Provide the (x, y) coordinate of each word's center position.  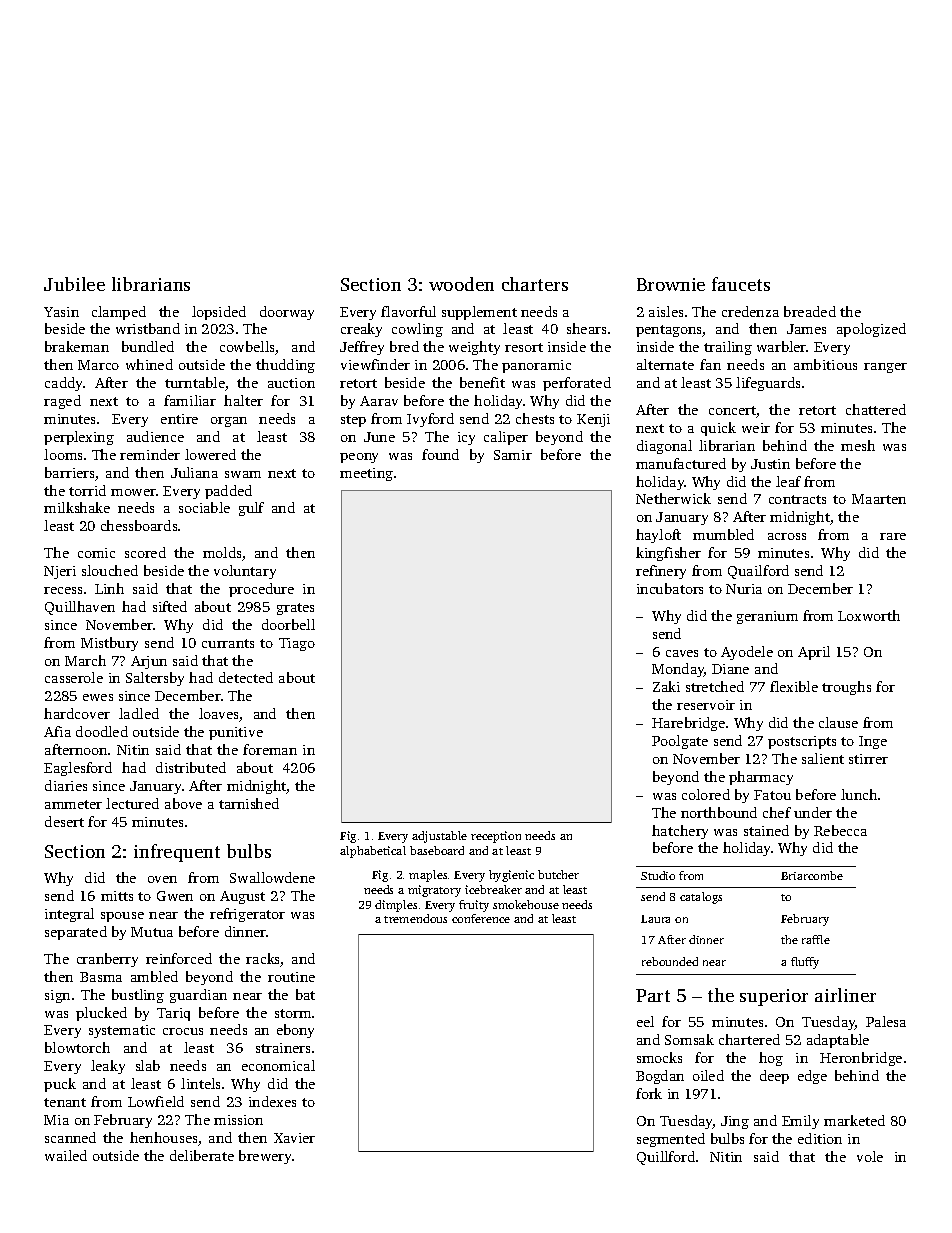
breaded (810, 311)
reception (496, 837)
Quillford (666, 1158)
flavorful (408, 311)
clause (838, 722)
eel (645, 1021)
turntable (195, 382)
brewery (265, 1157)
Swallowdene (272, 877)
